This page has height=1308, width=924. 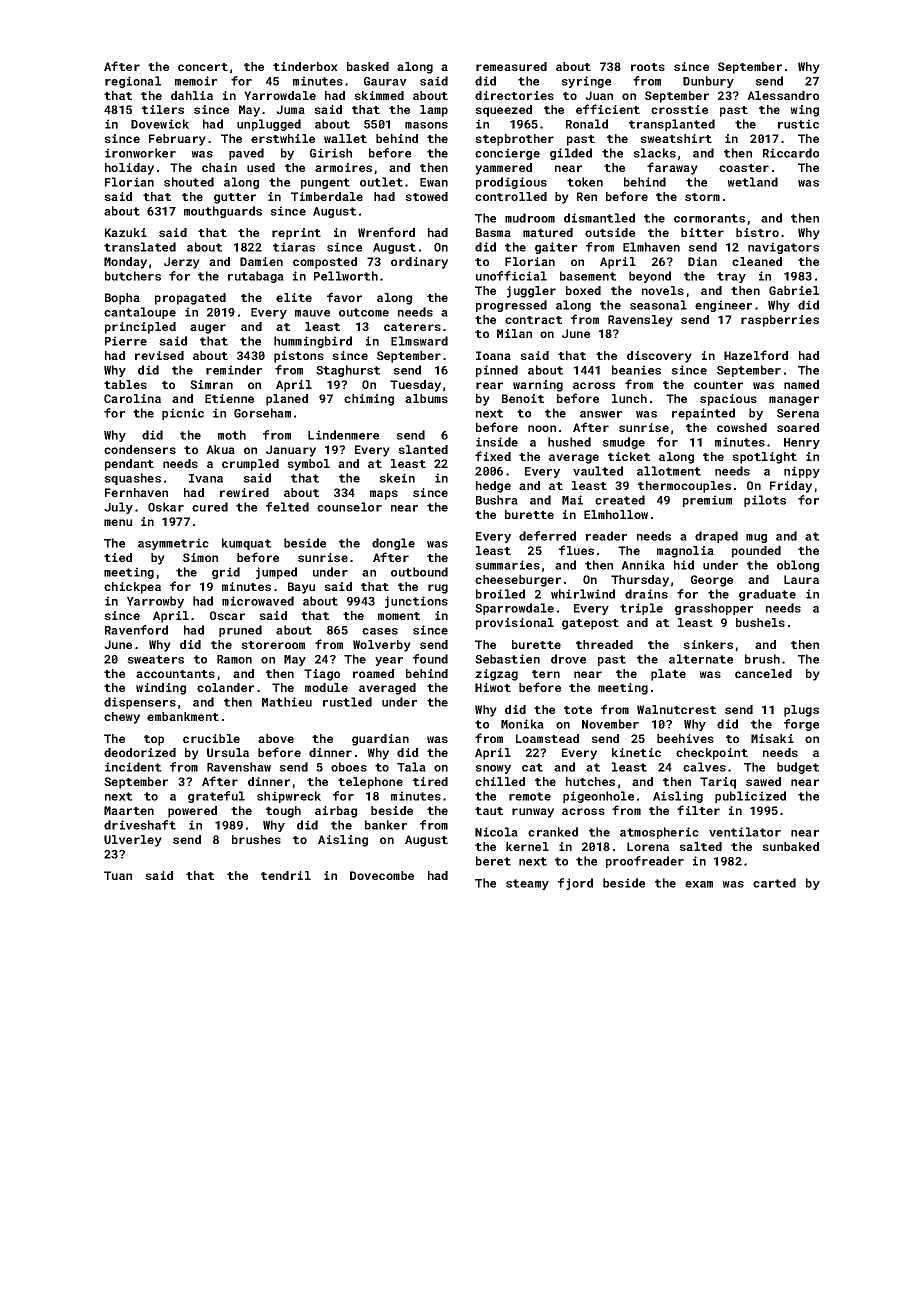 I want to click on year, so click(x=389, y=661).
